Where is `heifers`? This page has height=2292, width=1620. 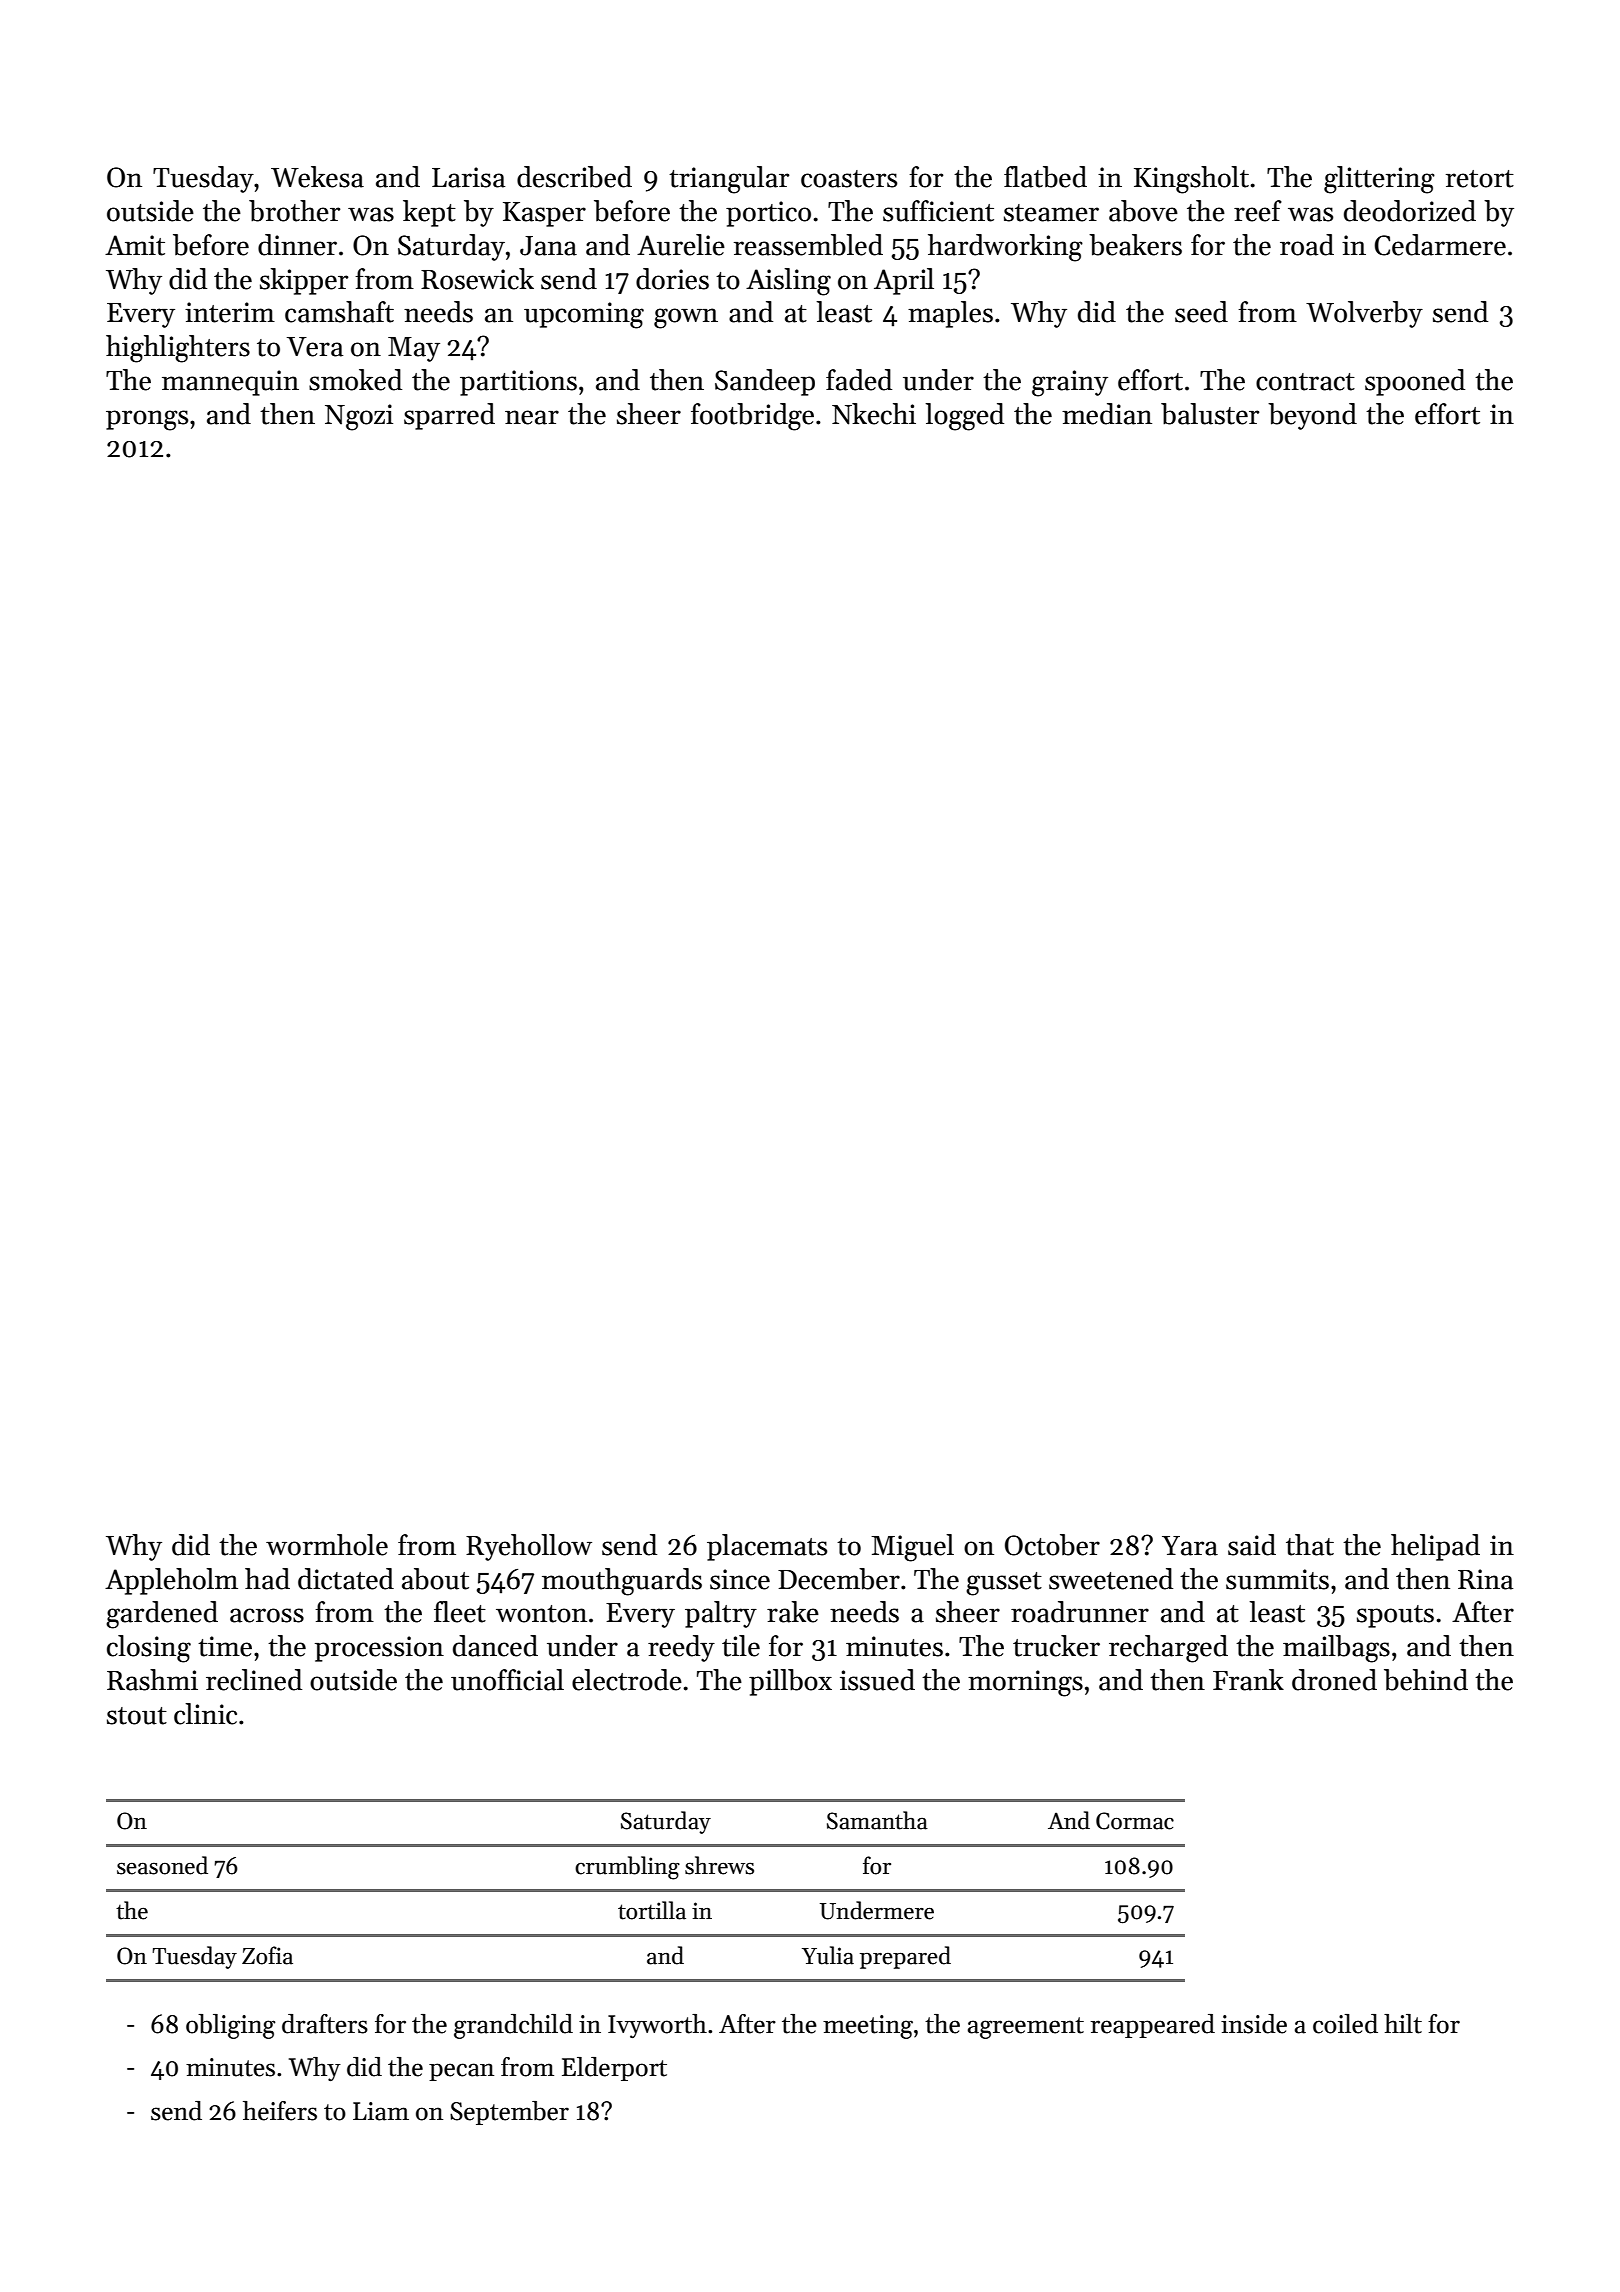 heifers is located at coordinates (280, 2111).
